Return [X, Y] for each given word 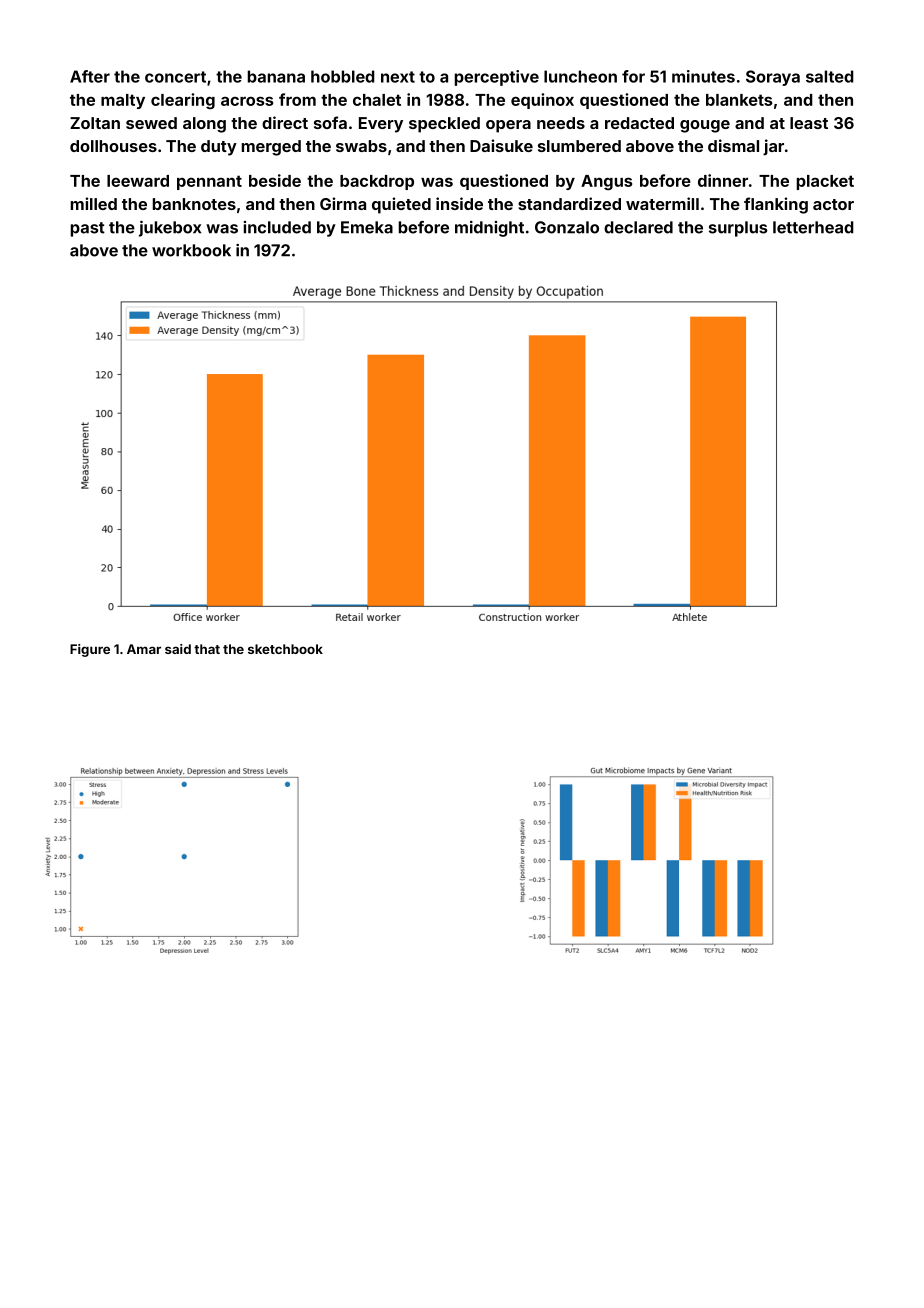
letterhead [813, 227]
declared [638, 227]
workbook [191, 250]
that [207, 649]
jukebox [170, 229]
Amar [144, 649]
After [90, 76]
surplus [738, 229]
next [398, 77]
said [178, 649]
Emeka [367, 227]
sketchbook [285, 649]
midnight [489, 229]
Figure [90, 650]
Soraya [773, 78]
